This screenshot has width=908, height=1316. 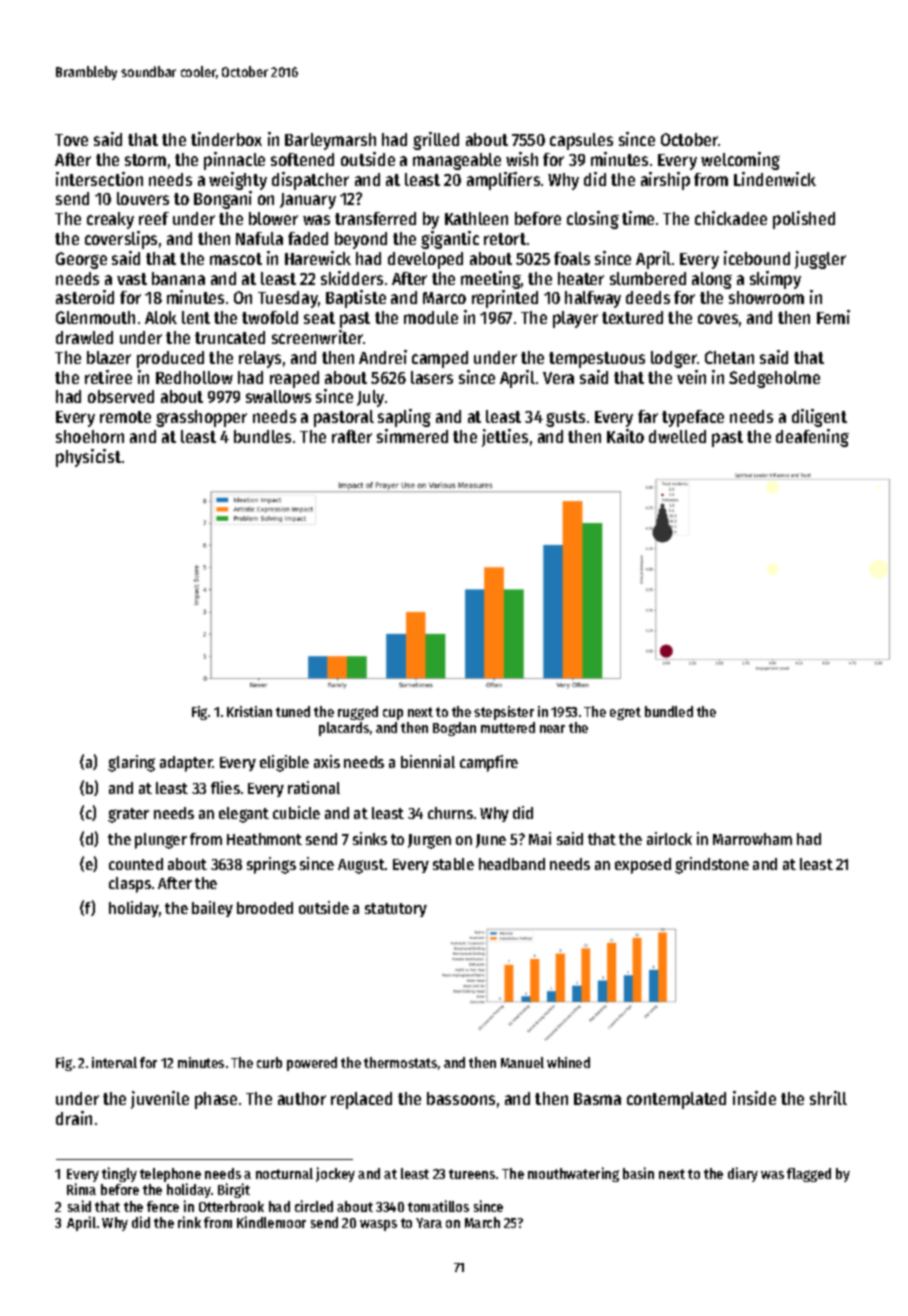 I want to click on placards, so click(x=344, y=729).
